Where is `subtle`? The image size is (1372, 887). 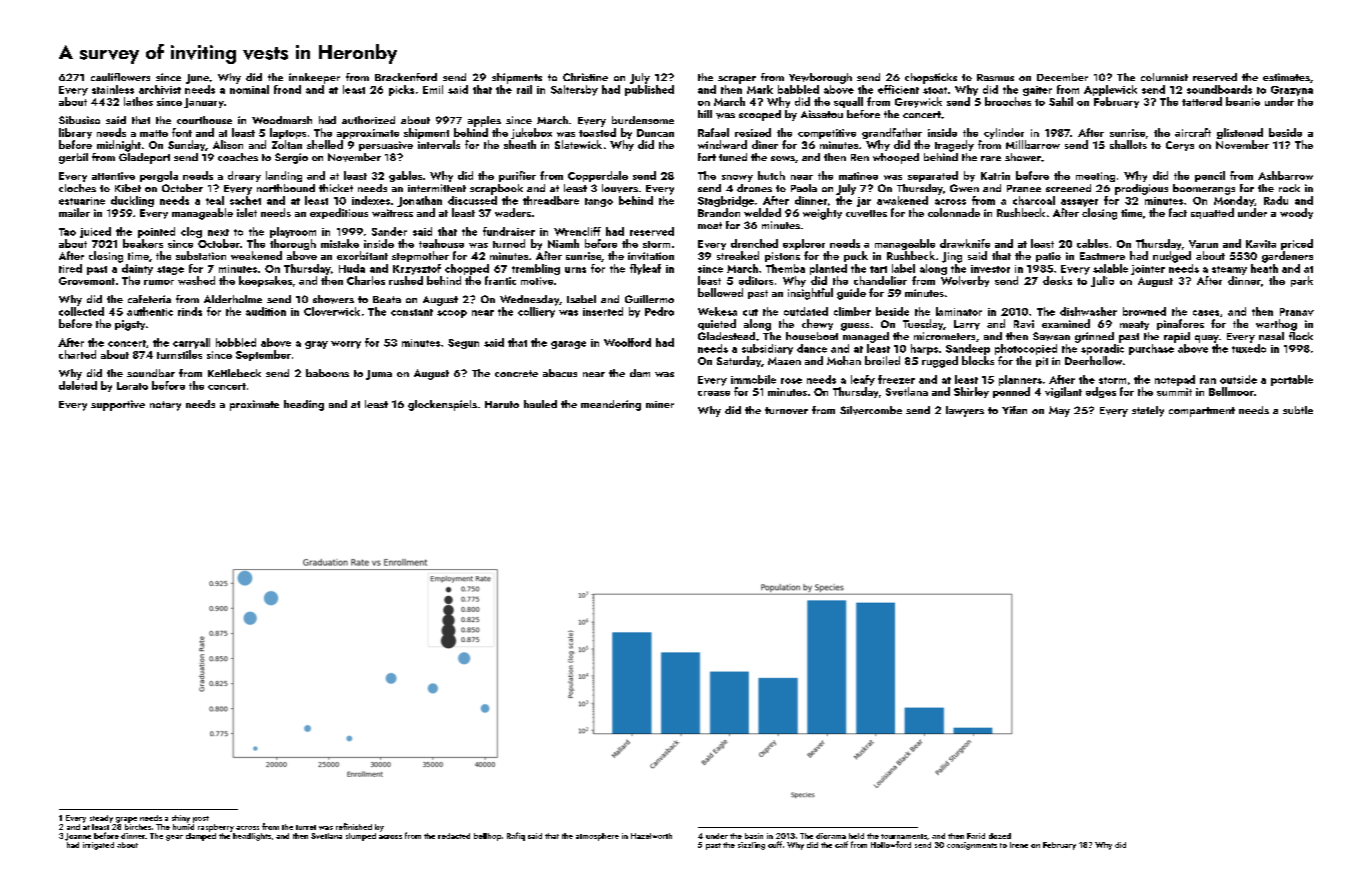 subtle is located at coordinates (1298, 410).
